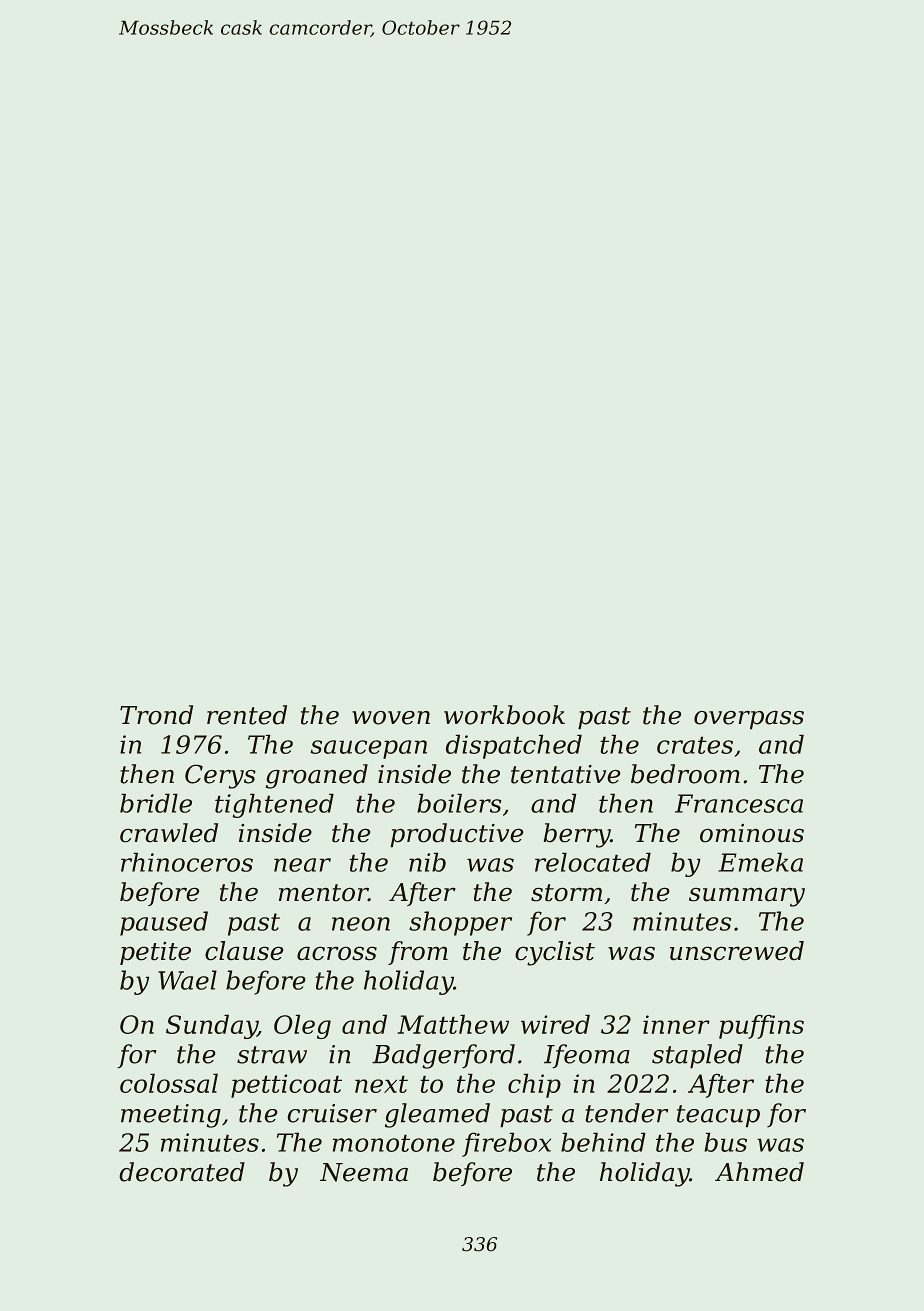 This screenshot has width=924, height=1311. I want to click on rented, so click(247, 715).
